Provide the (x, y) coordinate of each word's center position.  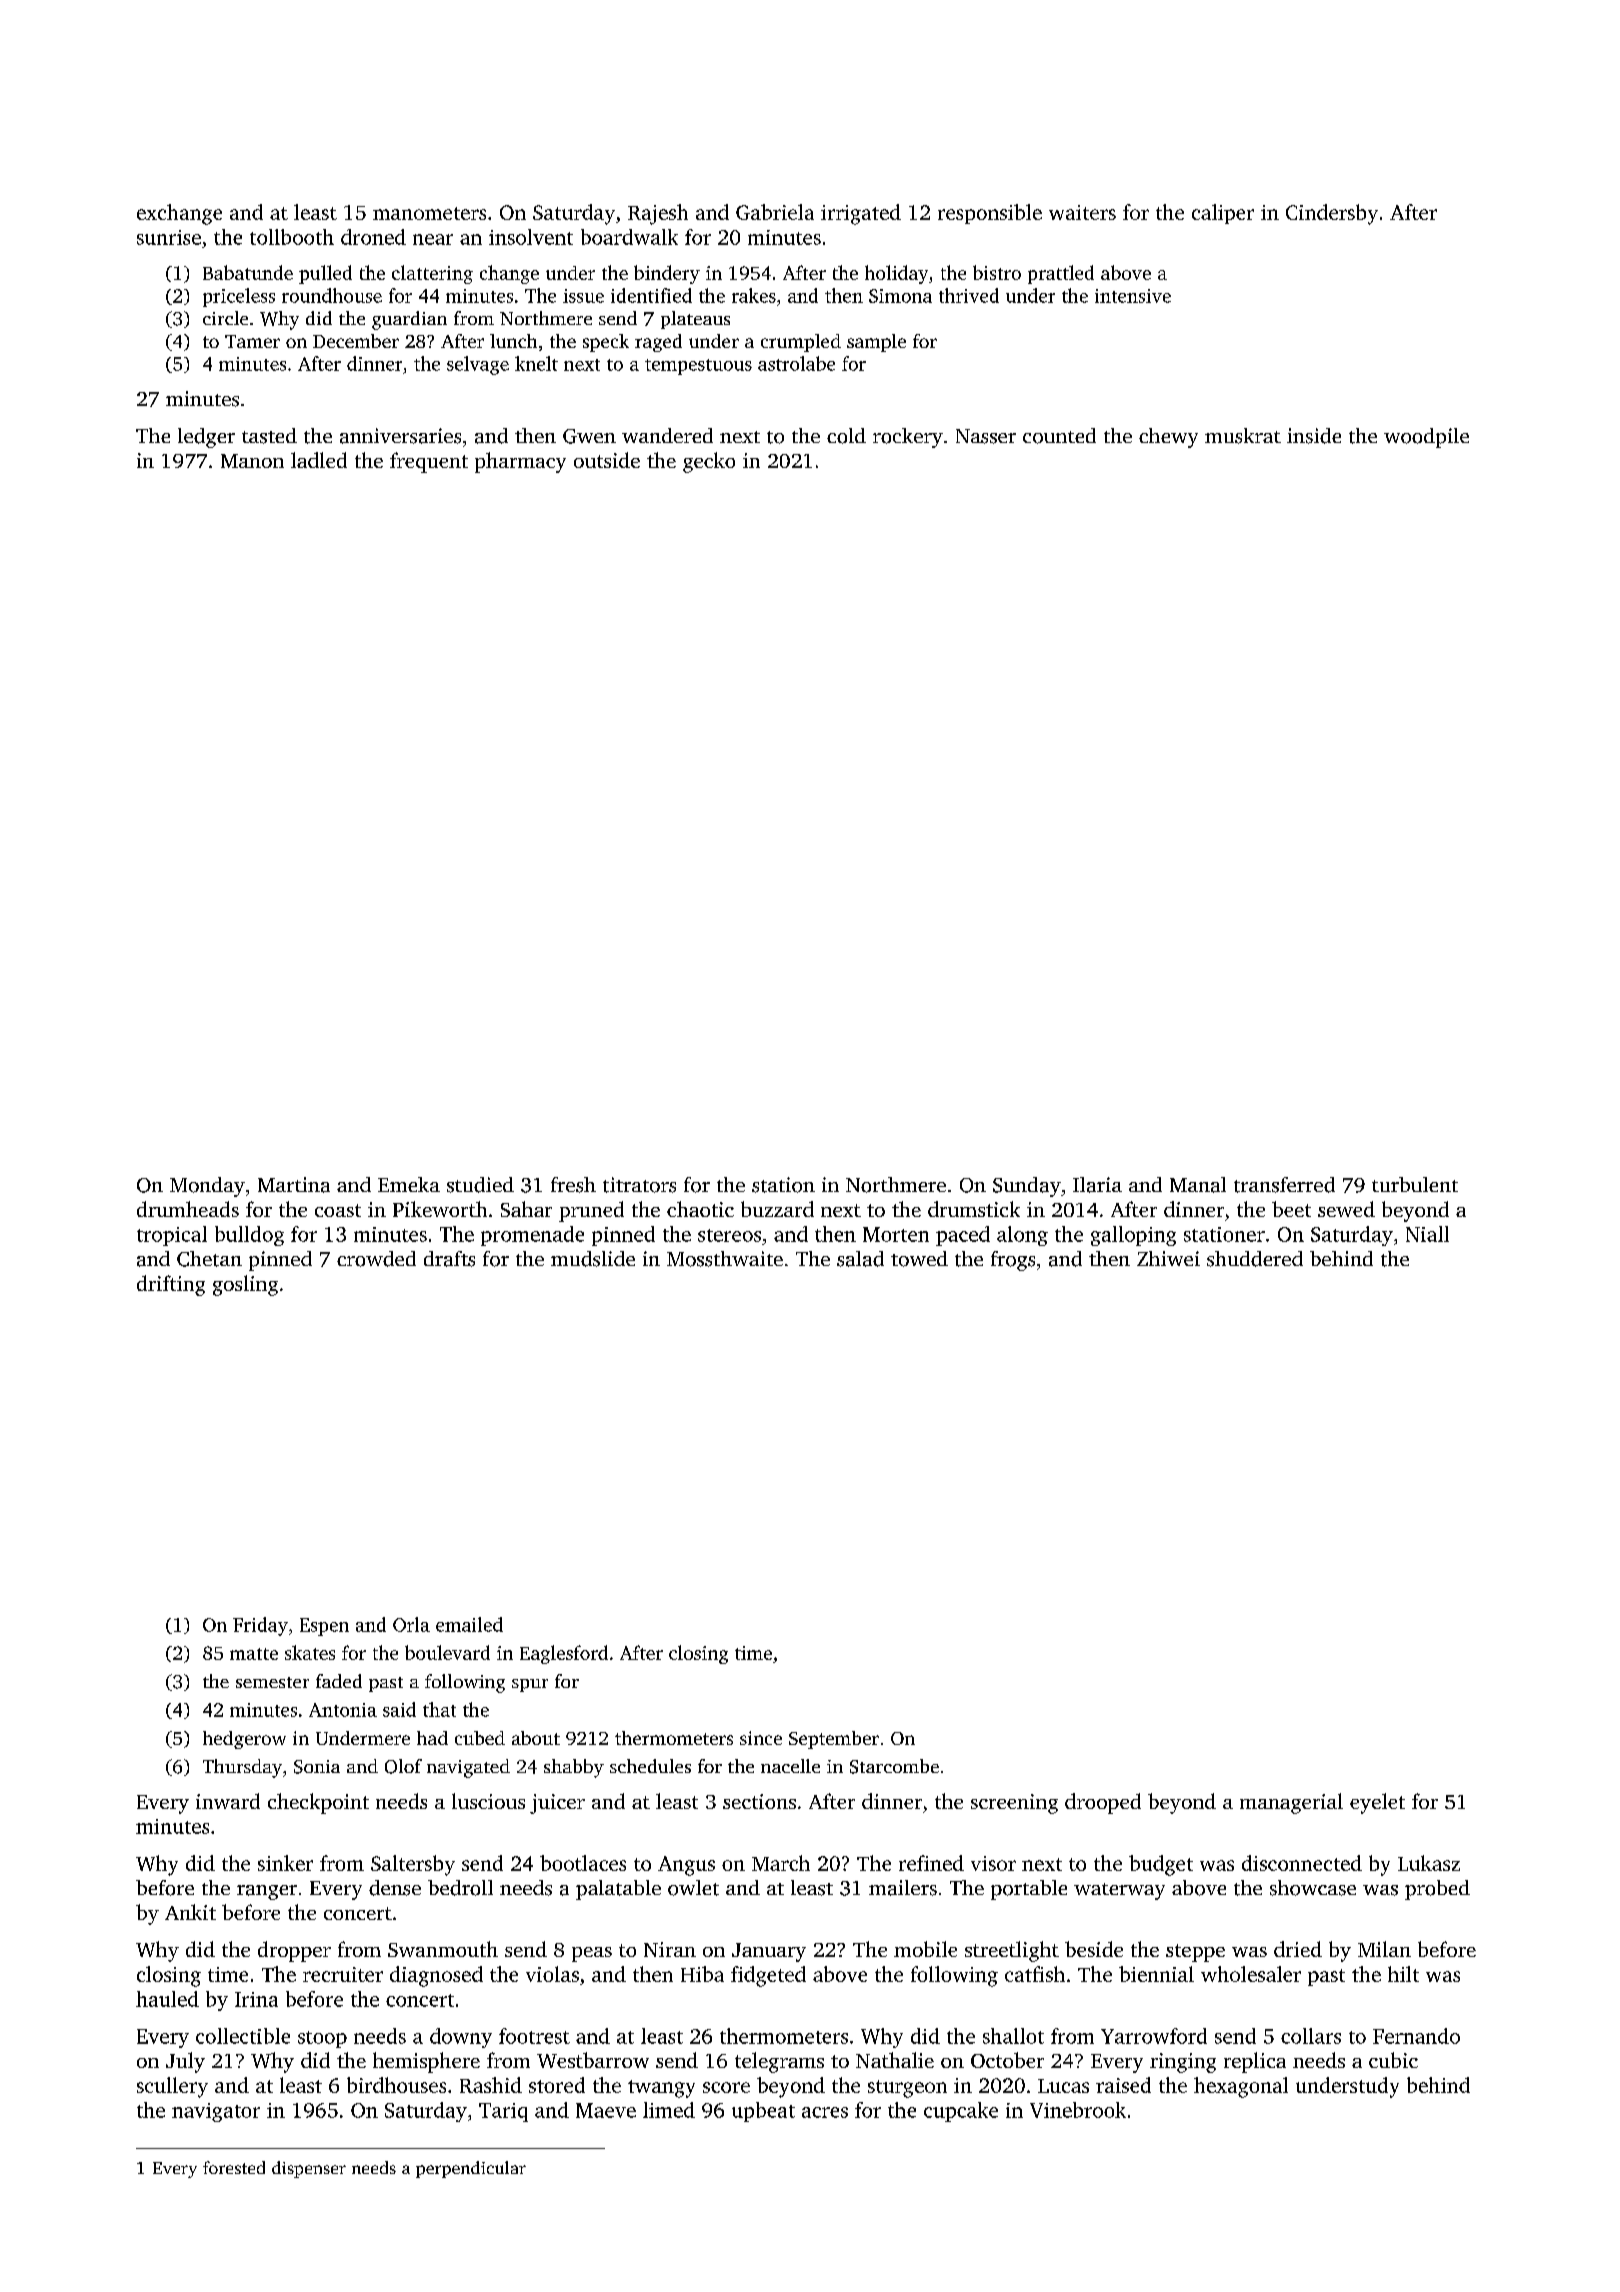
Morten (896, 1234)
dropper (294, 1951)
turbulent (1415, 1184)
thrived (969, 295)
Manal (1198, 1185)
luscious (488, 1801)
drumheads (188, 1209)
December (356, 341)
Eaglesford (564, 1654)
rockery (908, 438)
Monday (207, 1187)
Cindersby (1332, 214)
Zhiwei (1168, 1258)
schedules (650, 1766)
